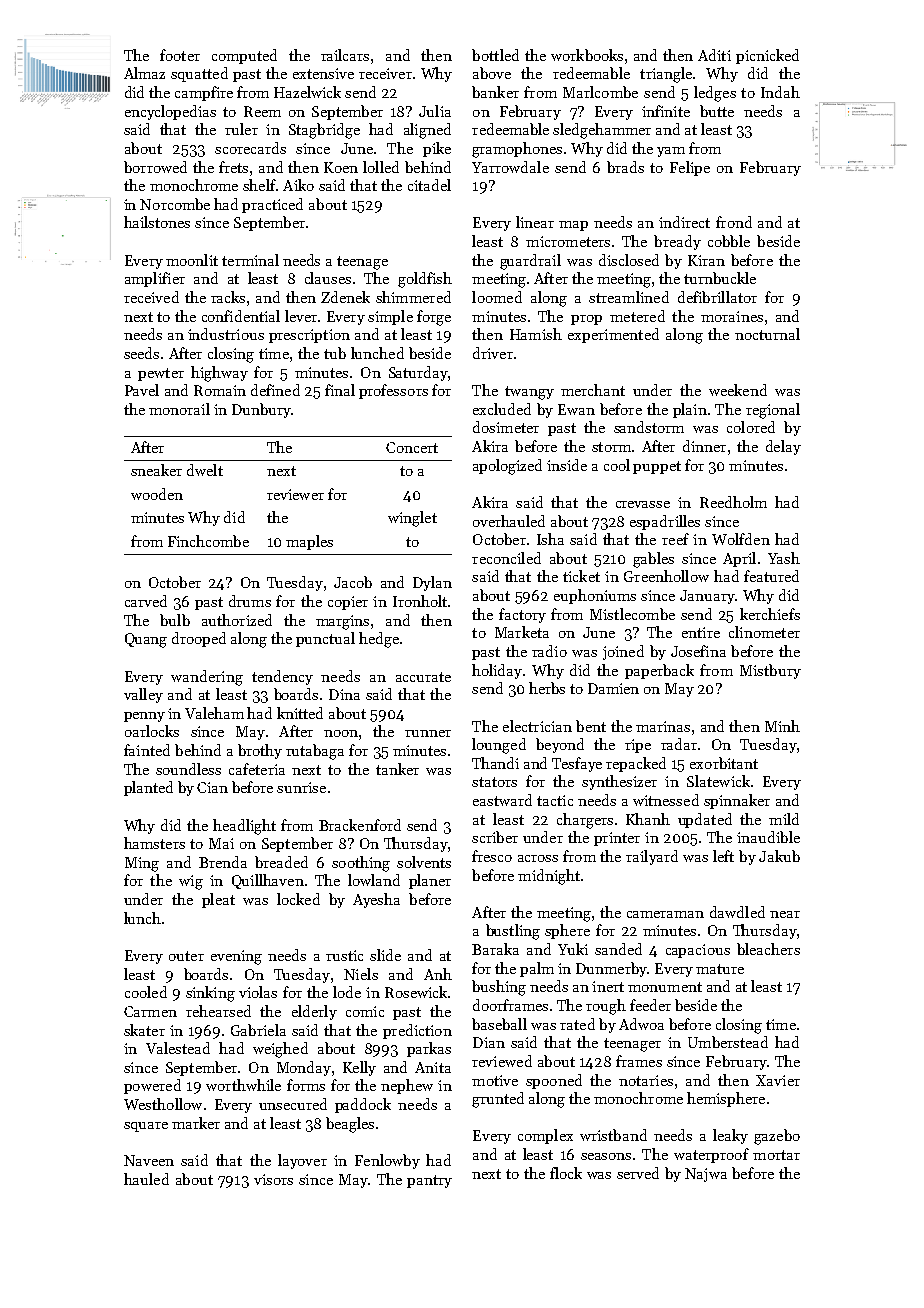  I want to click on planted, so click(148, 788).
